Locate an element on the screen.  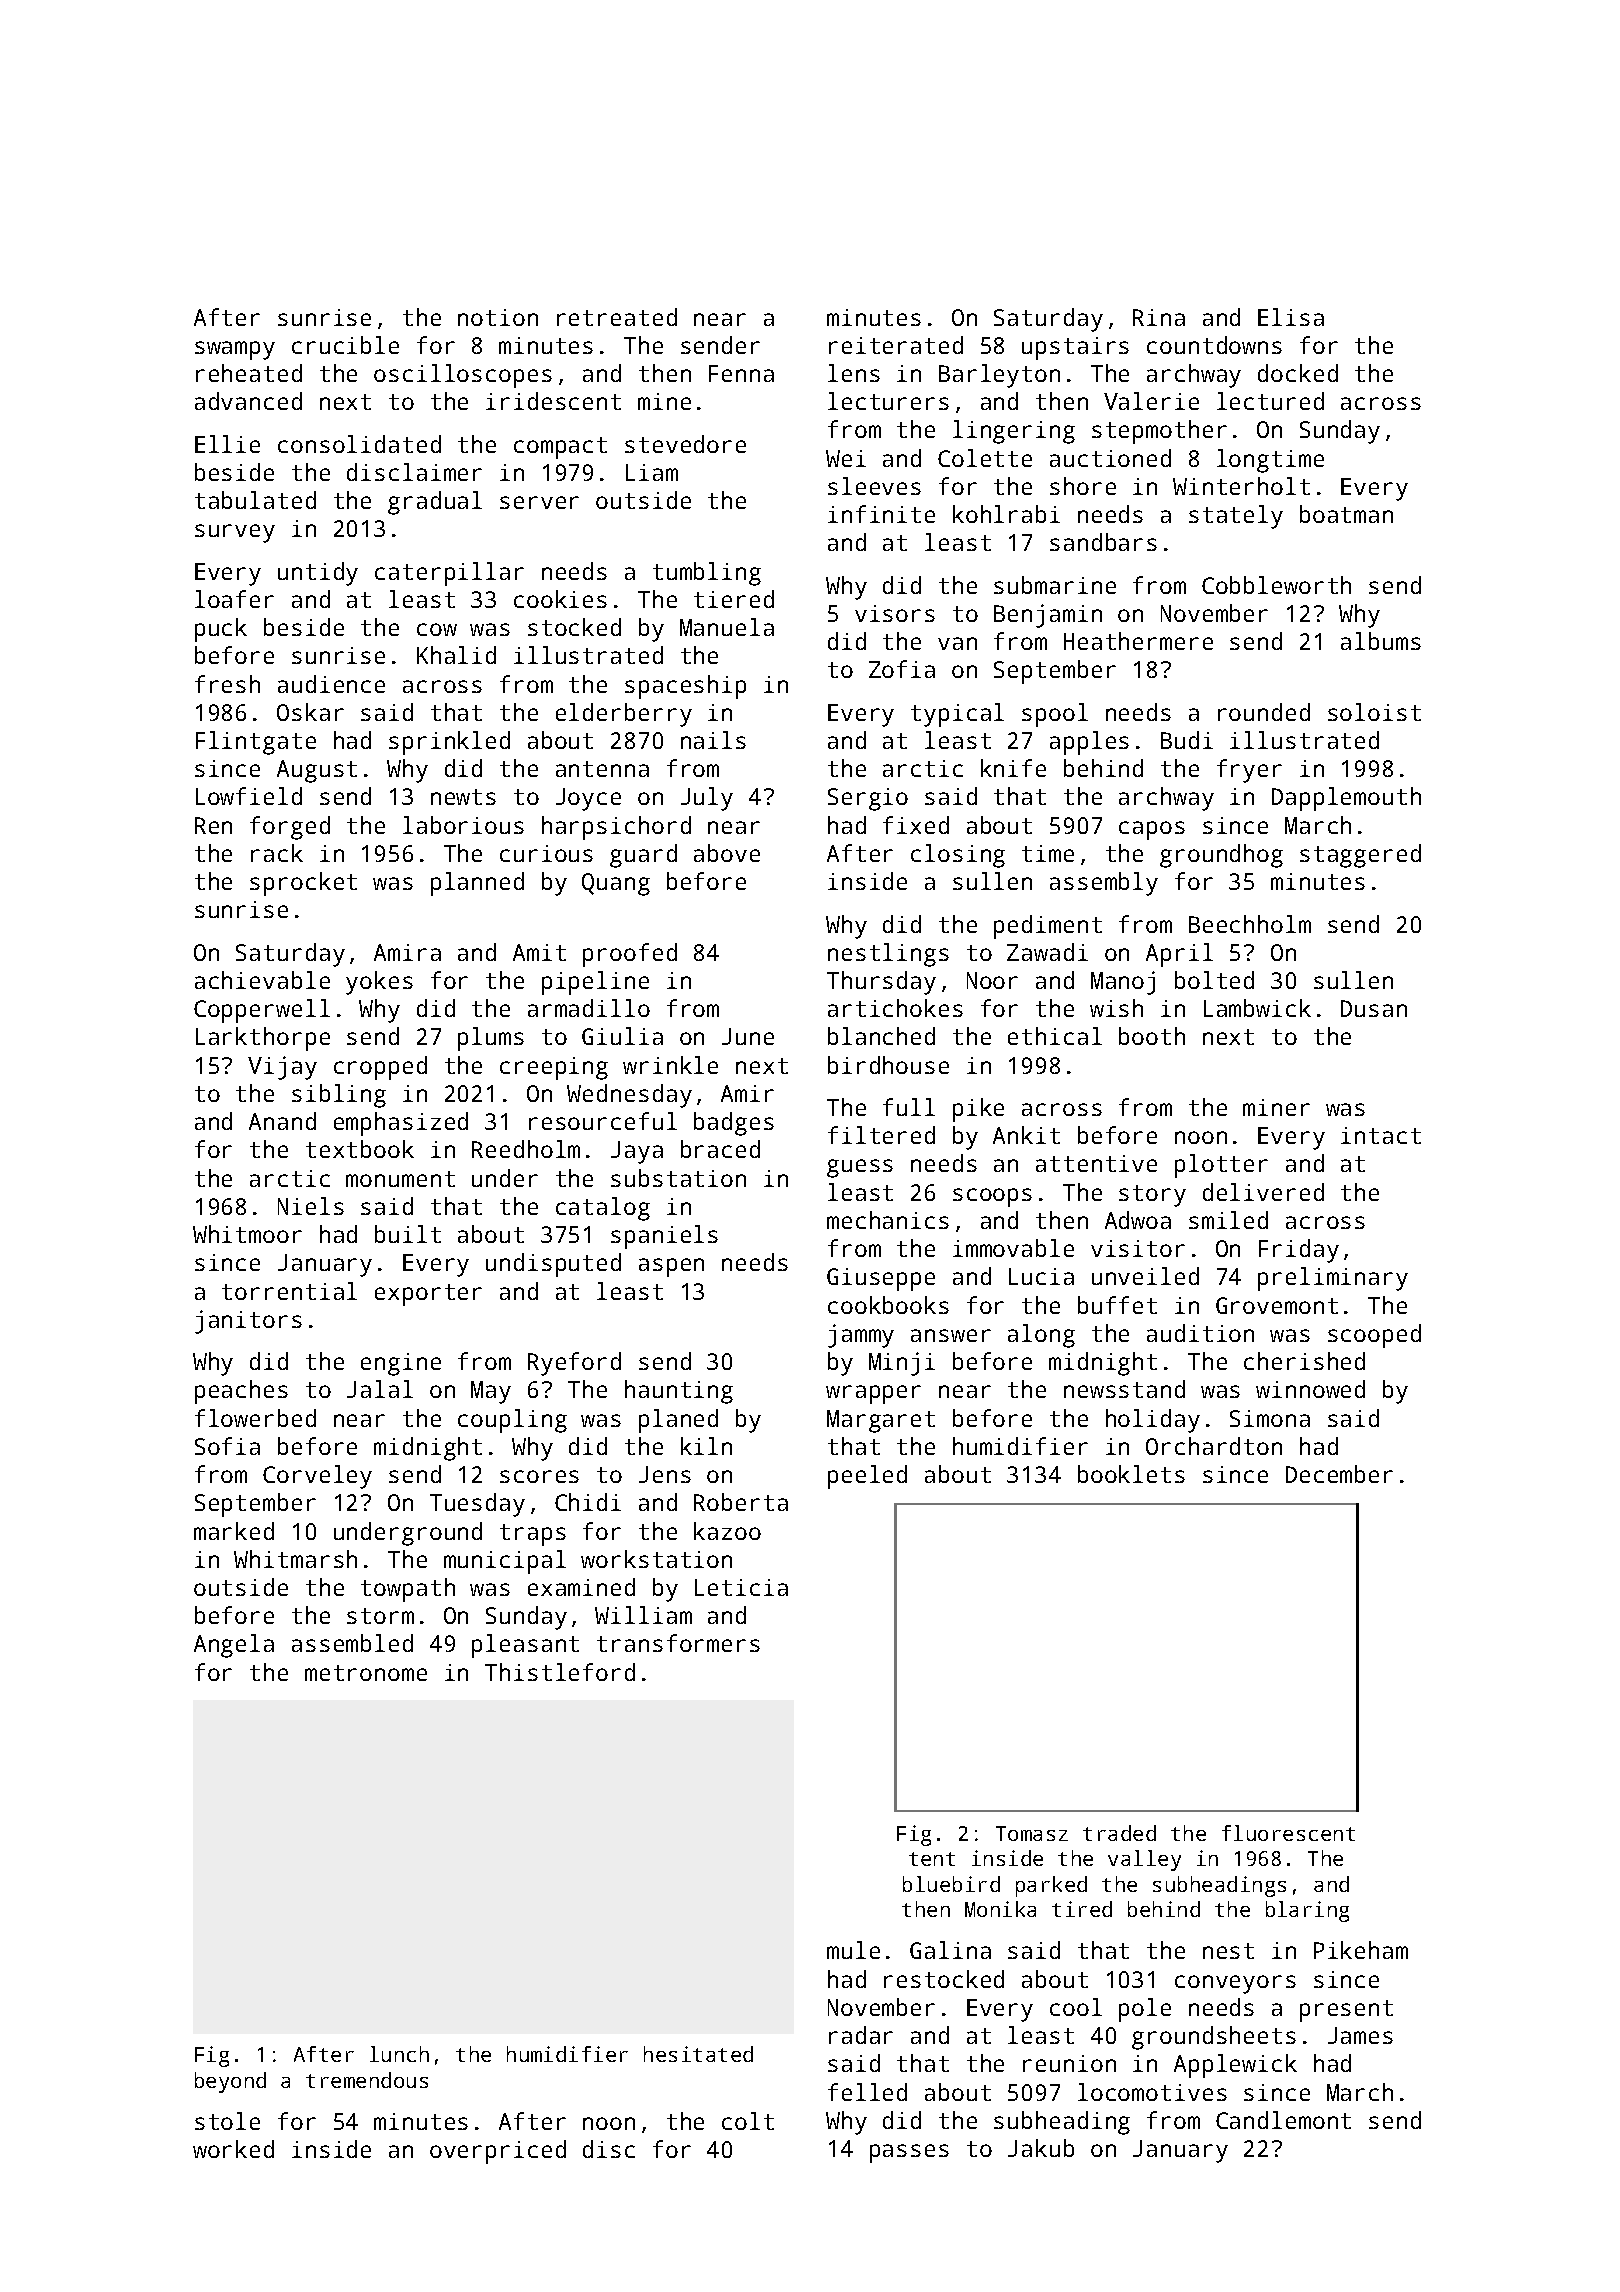
answer is located at coordinates (951, 1335).
